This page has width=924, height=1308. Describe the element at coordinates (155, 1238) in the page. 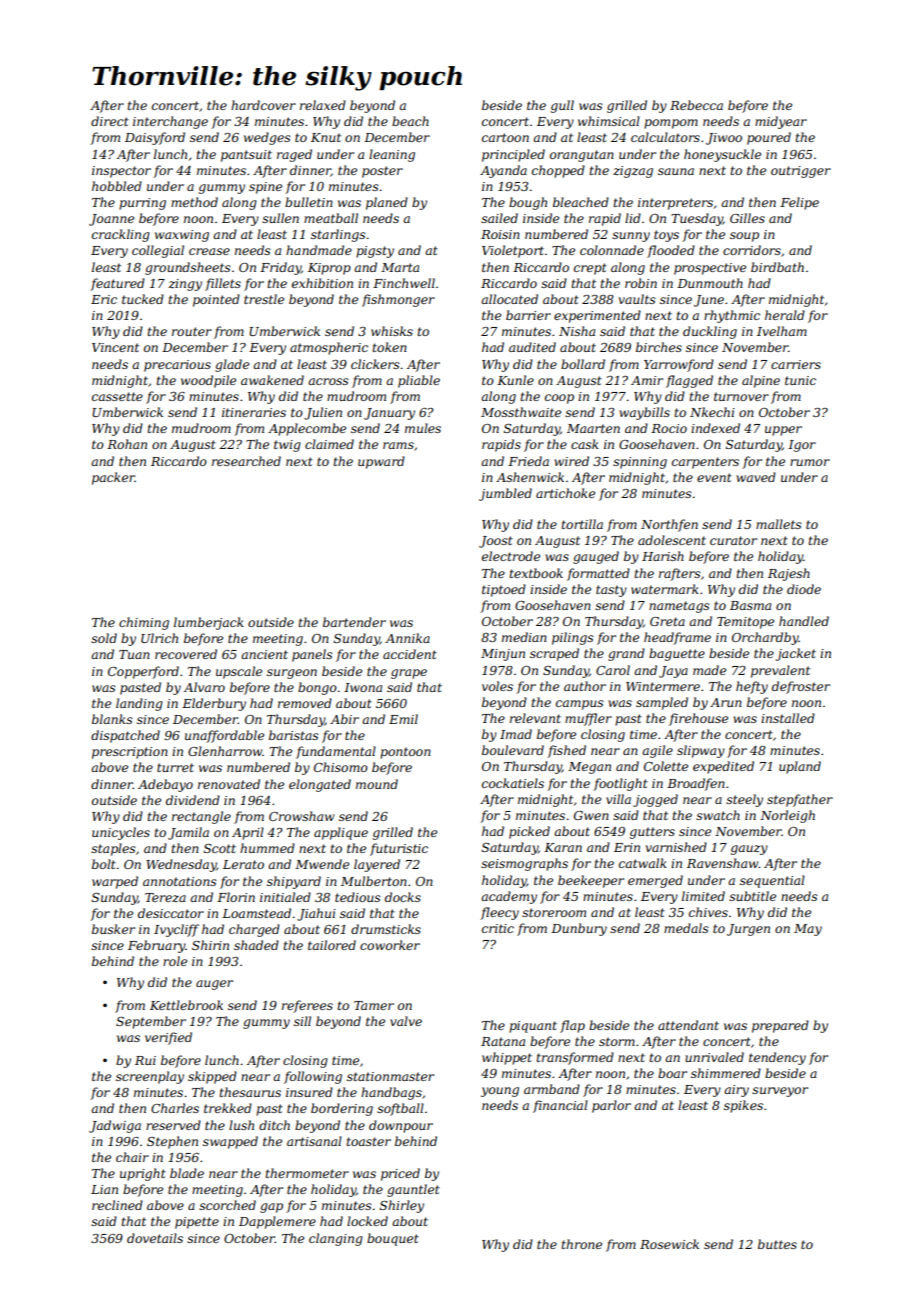

I see `dovetails` at that location.
